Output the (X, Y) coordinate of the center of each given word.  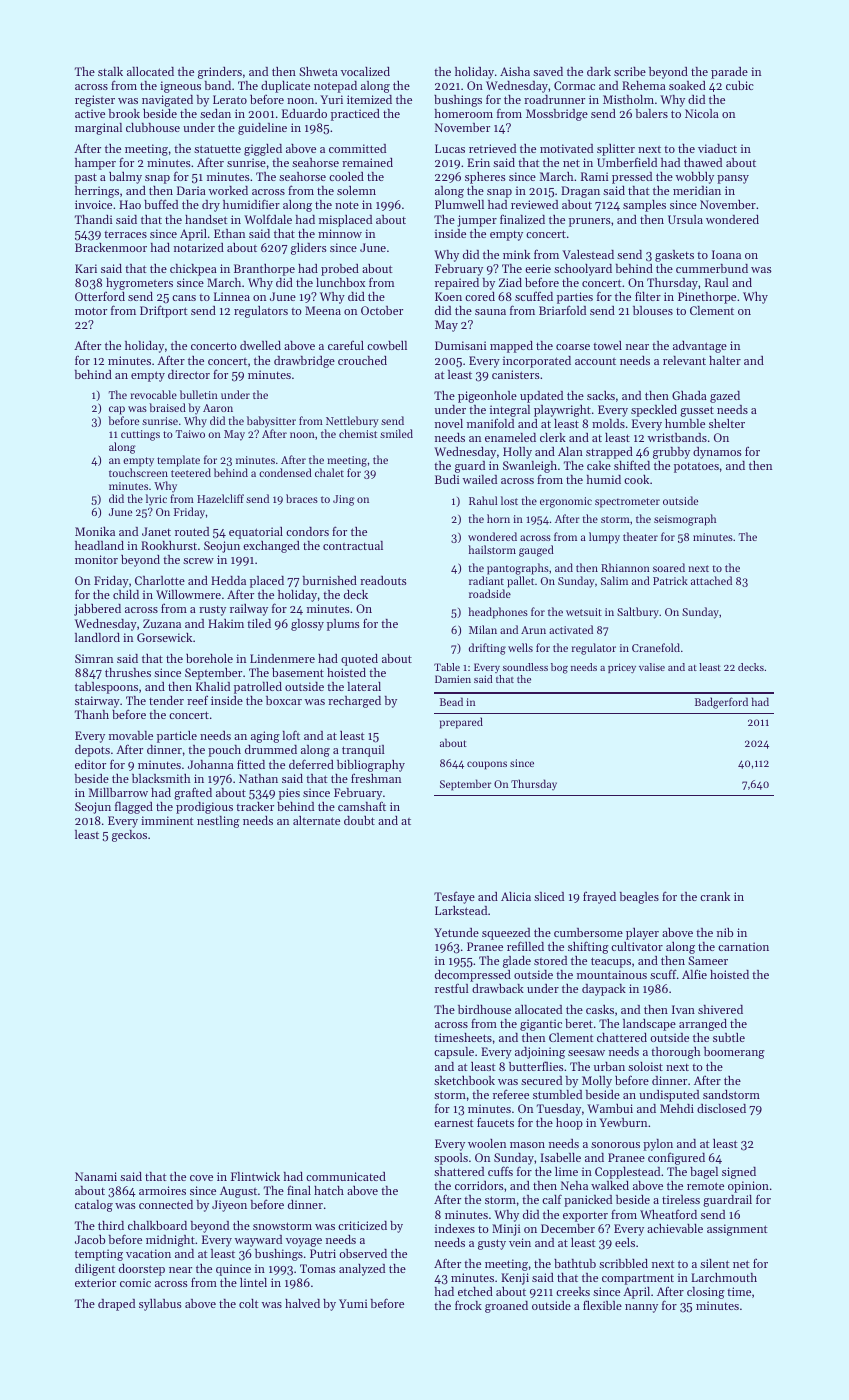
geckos (129, 836)
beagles (639, 898)
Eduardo (304, 113)
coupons (487, 765)
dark (599, 71)
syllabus (160, 1305)
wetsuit (584, 612)
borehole (209, 658)
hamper (95, 164)
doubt (359, 820)
